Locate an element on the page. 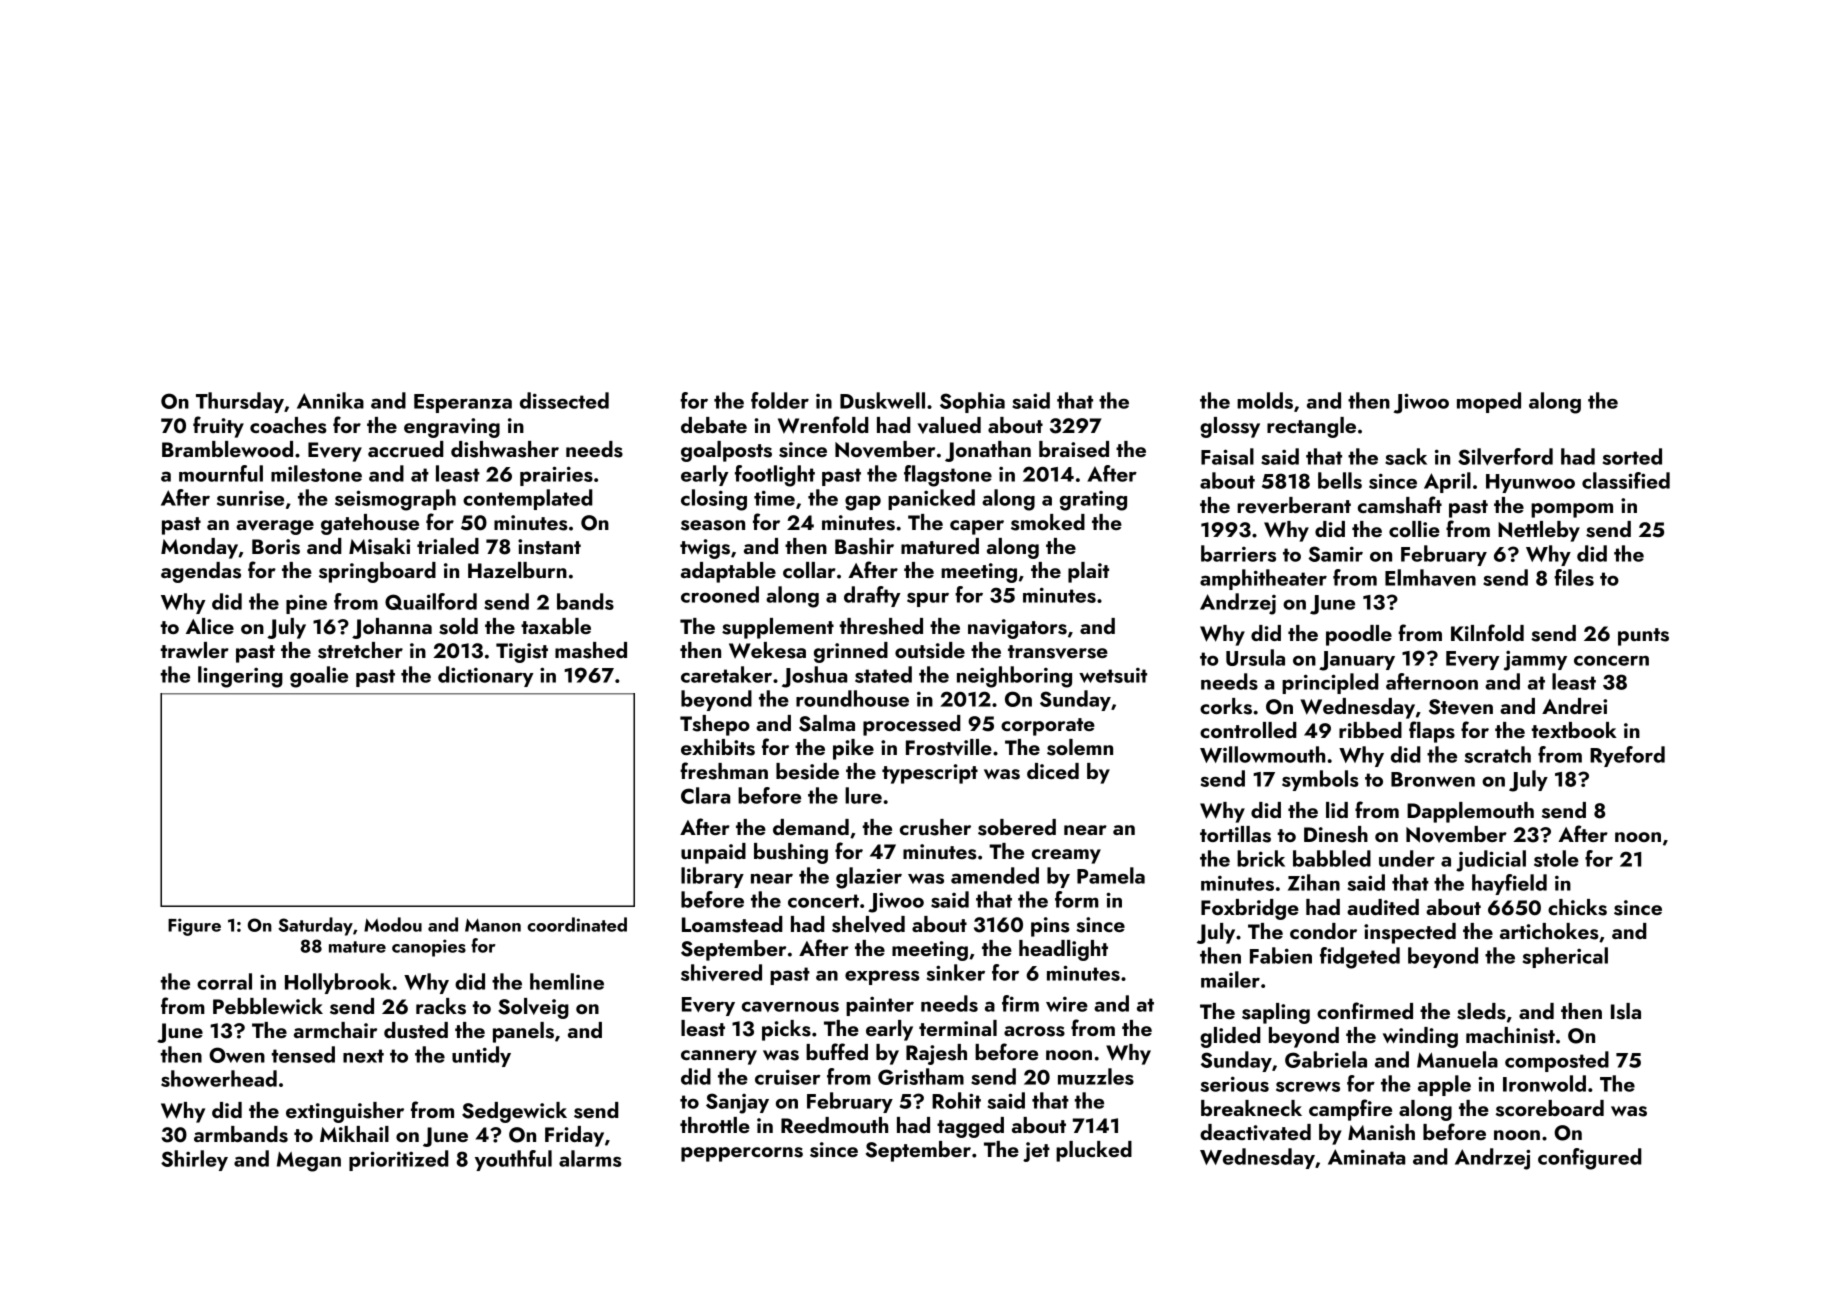 The height and width of the document is (1297, 1835). files is located at coordinates (1574, 577).
